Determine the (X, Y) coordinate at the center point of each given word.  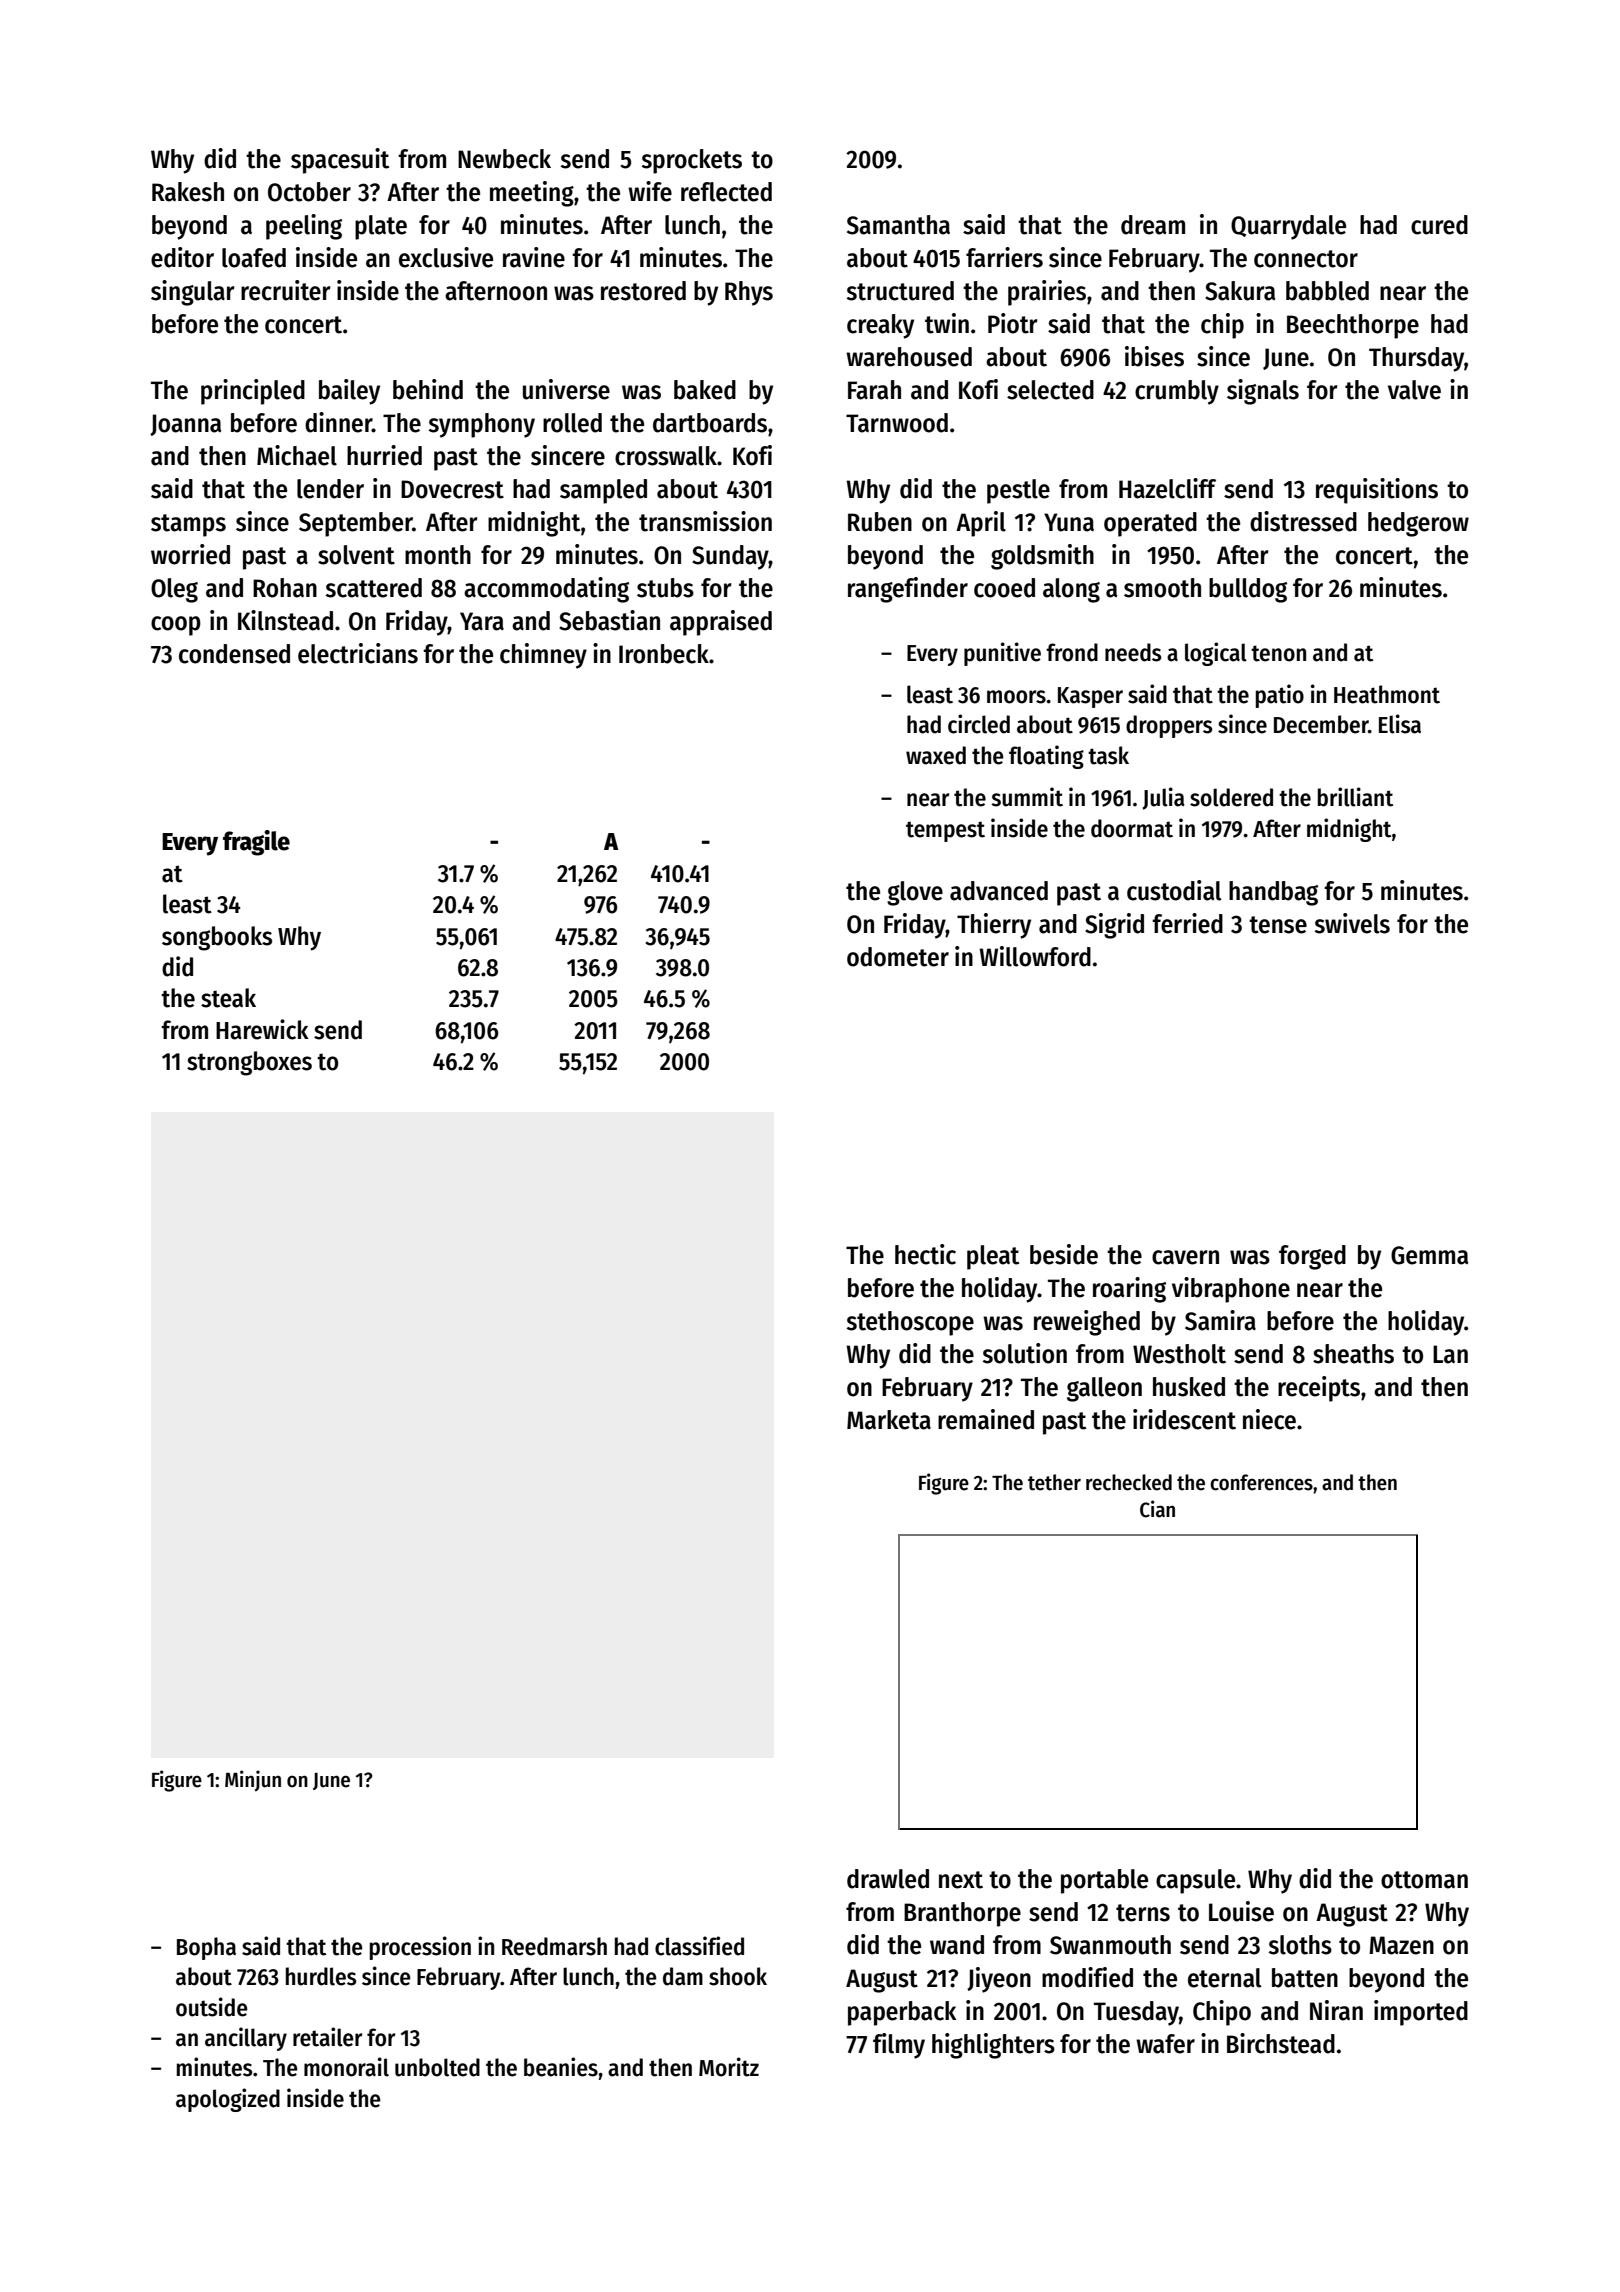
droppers (1169, 726)
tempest (945, 831)
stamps (188, 525)
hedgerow (1418, 524)
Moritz (729, 2067)
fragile (256, 843)
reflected (726, 192)
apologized (228, 2100)
